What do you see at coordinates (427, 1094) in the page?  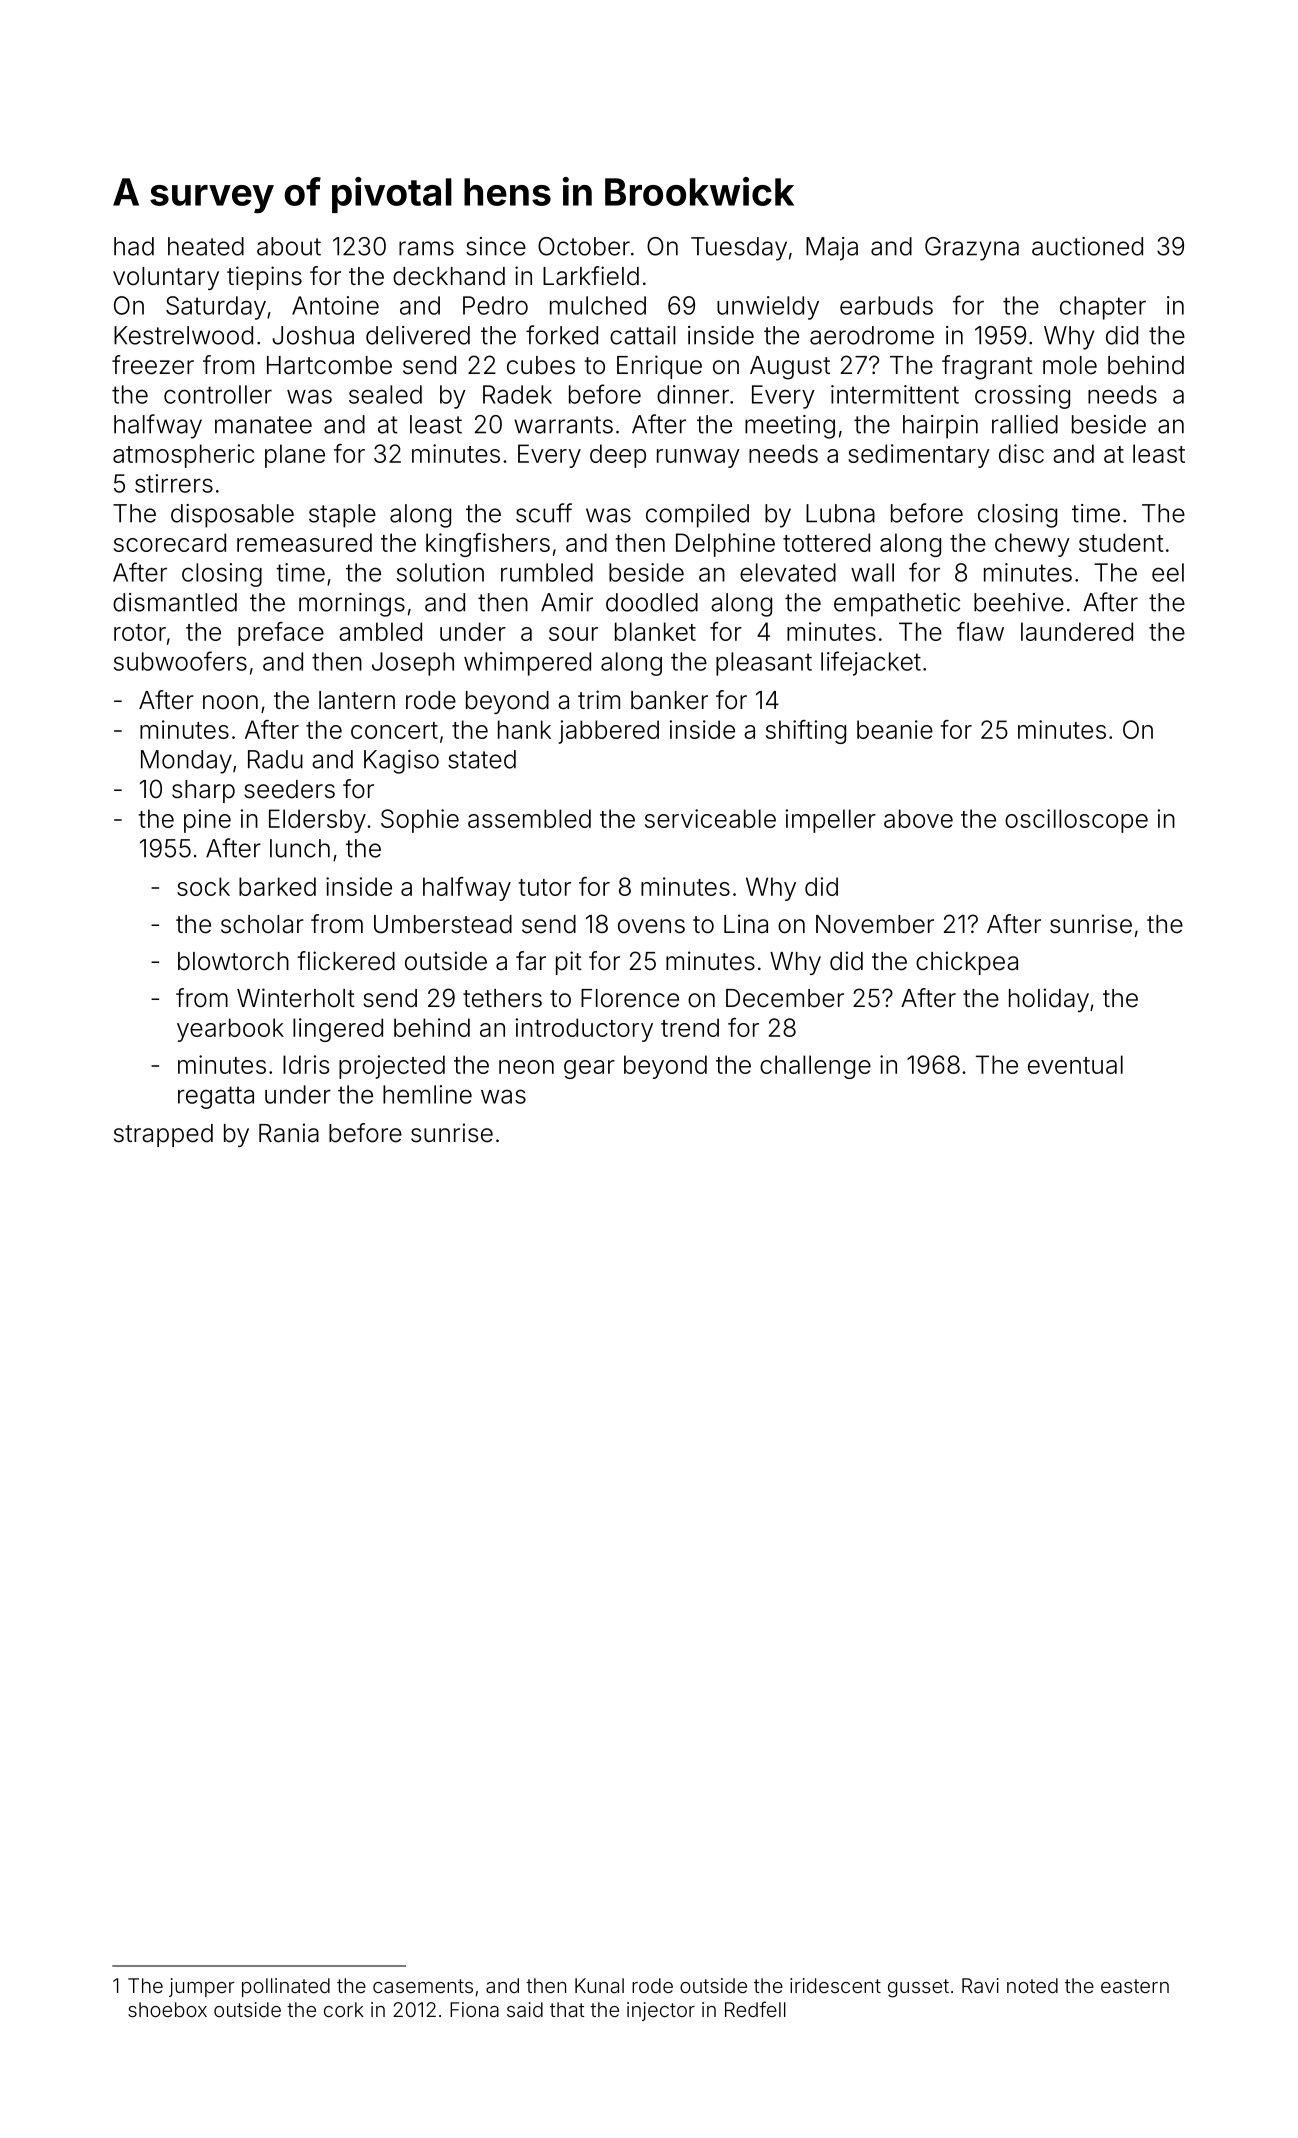 I see `hemline` at bounding box center [427, 1094].
